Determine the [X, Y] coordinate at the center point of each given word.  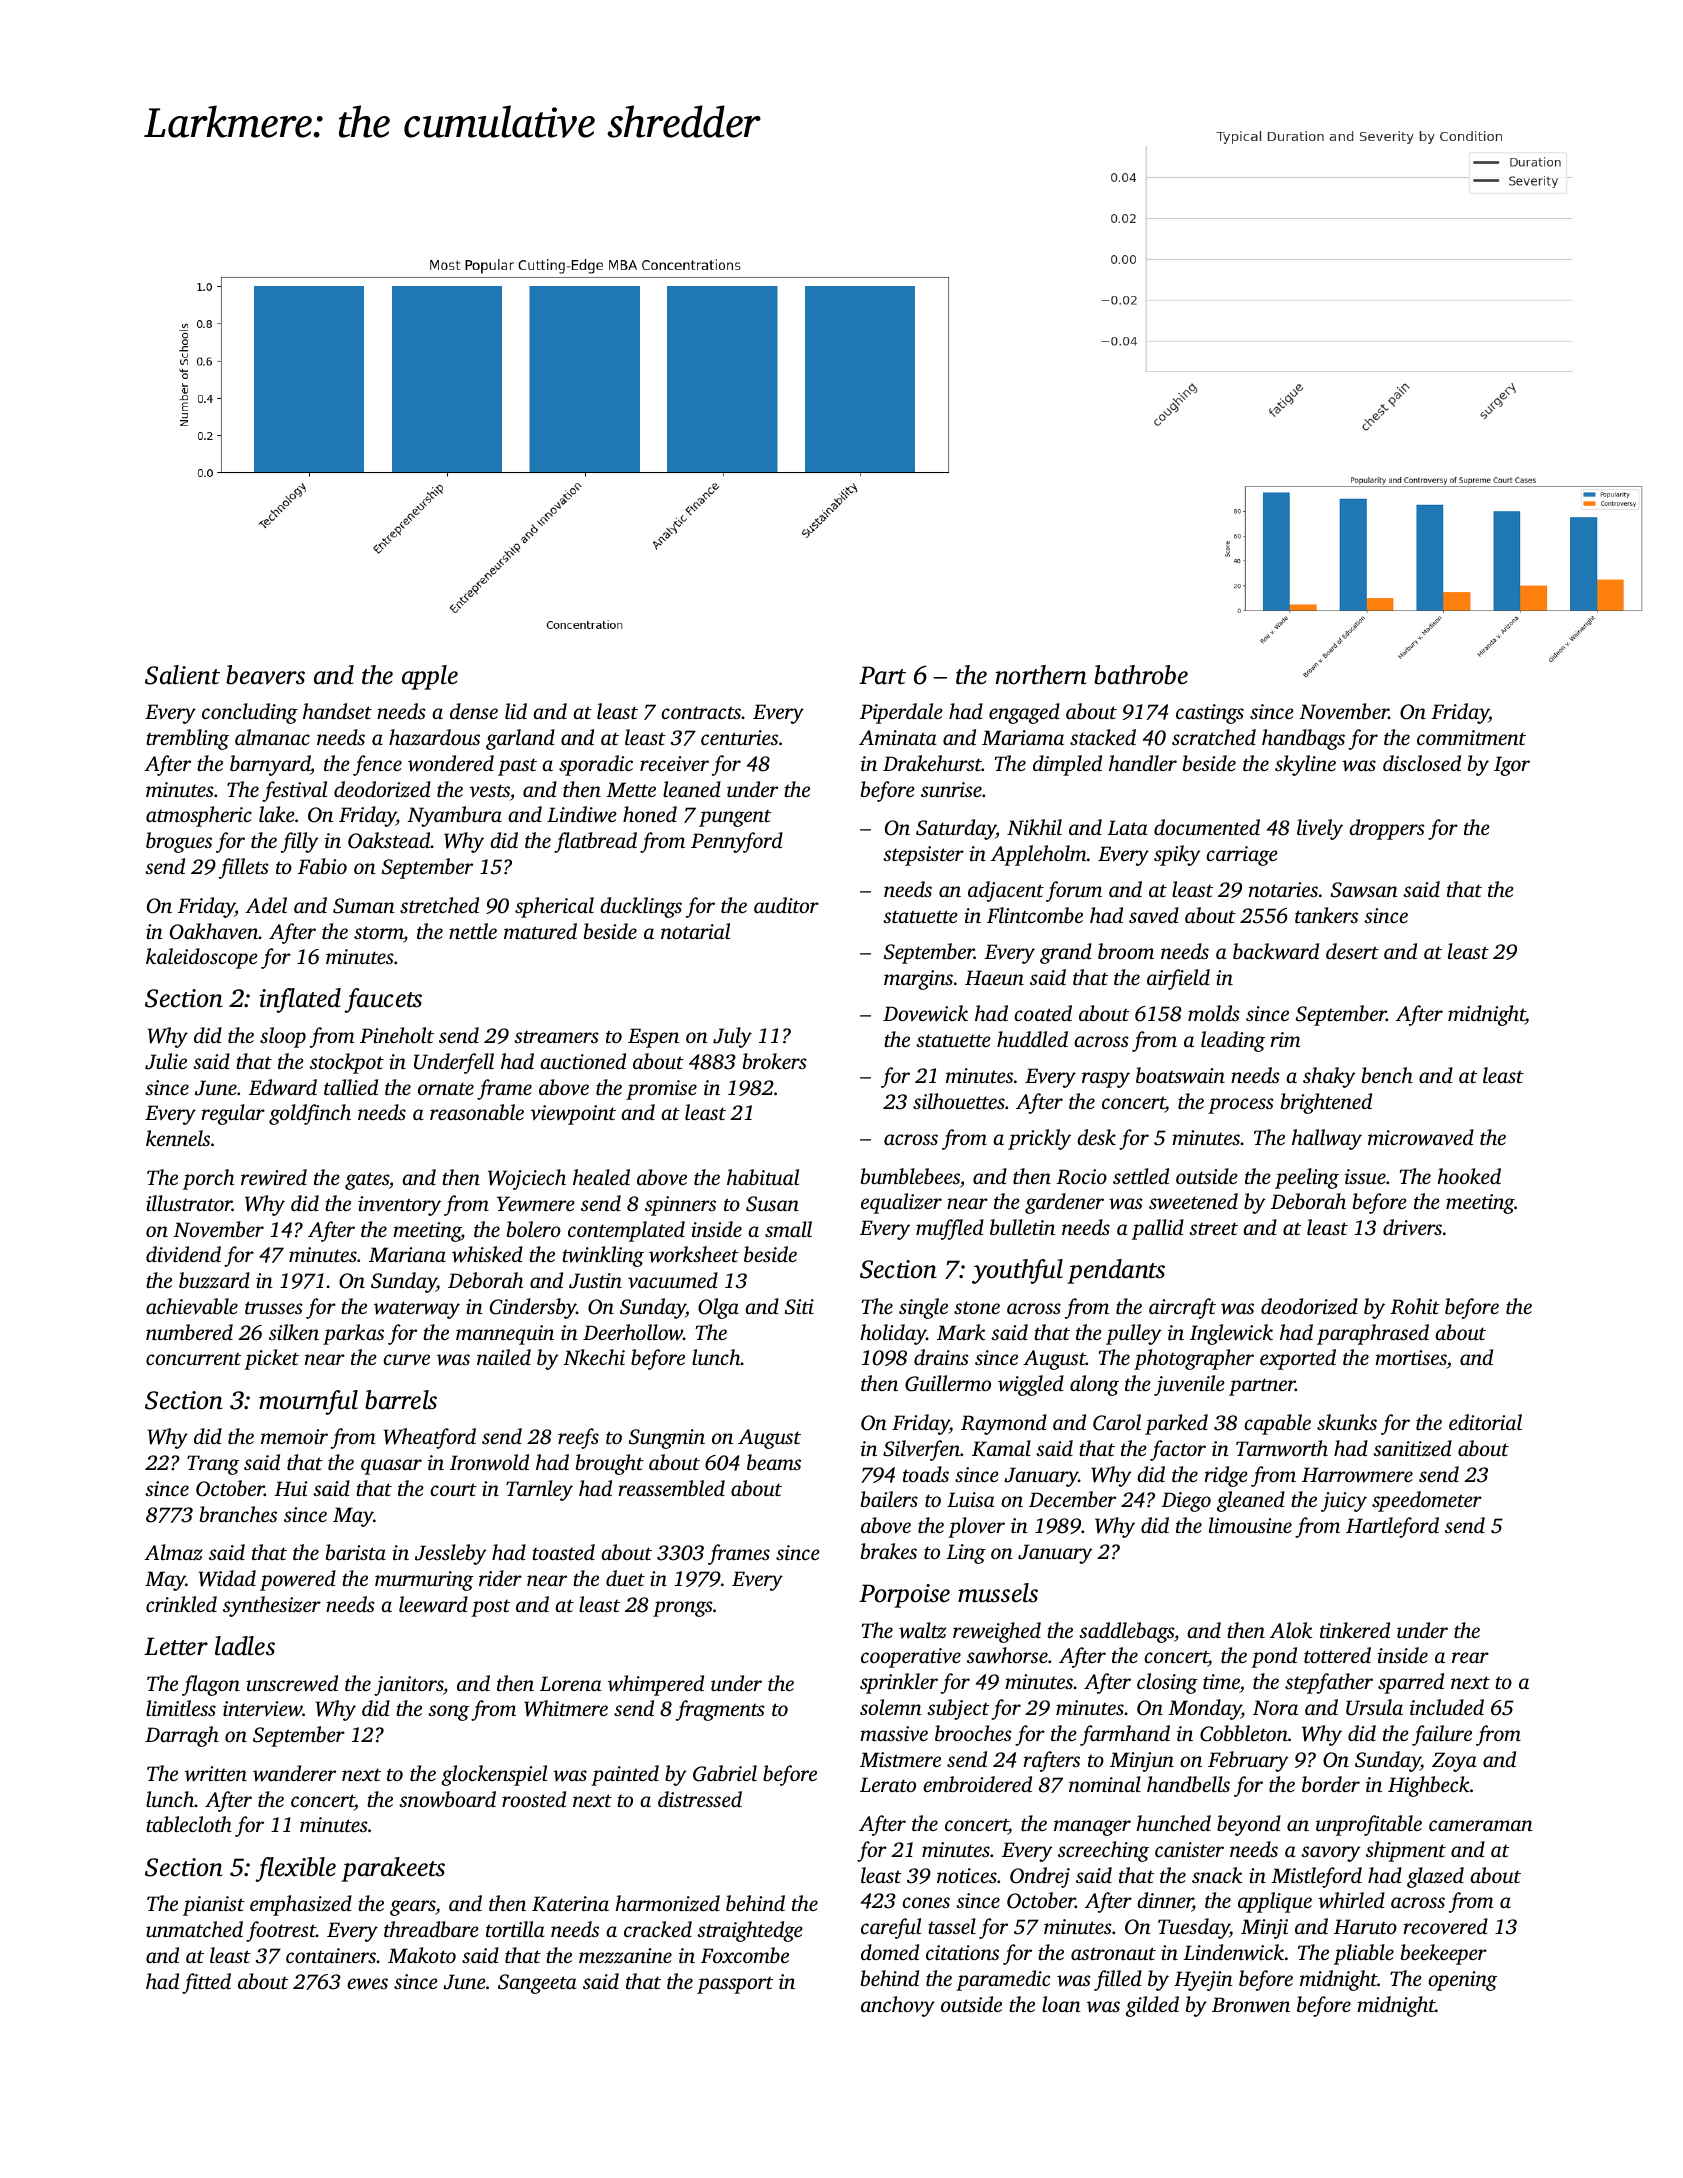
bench [1387, 1075]
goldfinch [310, 1114]
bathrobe [1141, 675]
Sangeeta [537, 1984]
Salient [182, 675]
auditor [786, 905]
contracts [701, 712]
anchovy [898, 2006]
